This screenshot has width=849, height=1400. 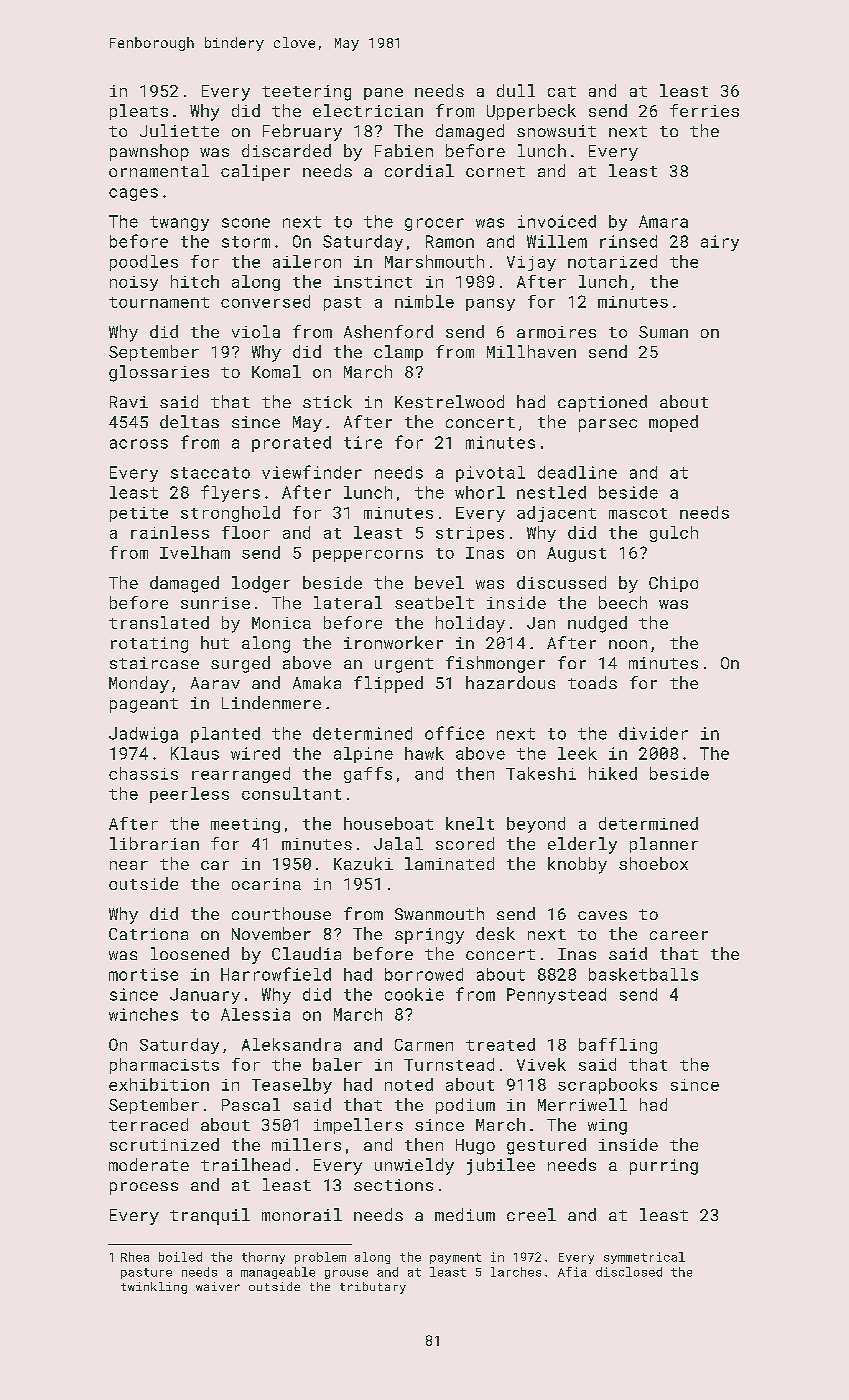 What do you see at coordinates (276, 974) in the screenshot?
I see `Harrowfield` at bounding box center [276, 974].
